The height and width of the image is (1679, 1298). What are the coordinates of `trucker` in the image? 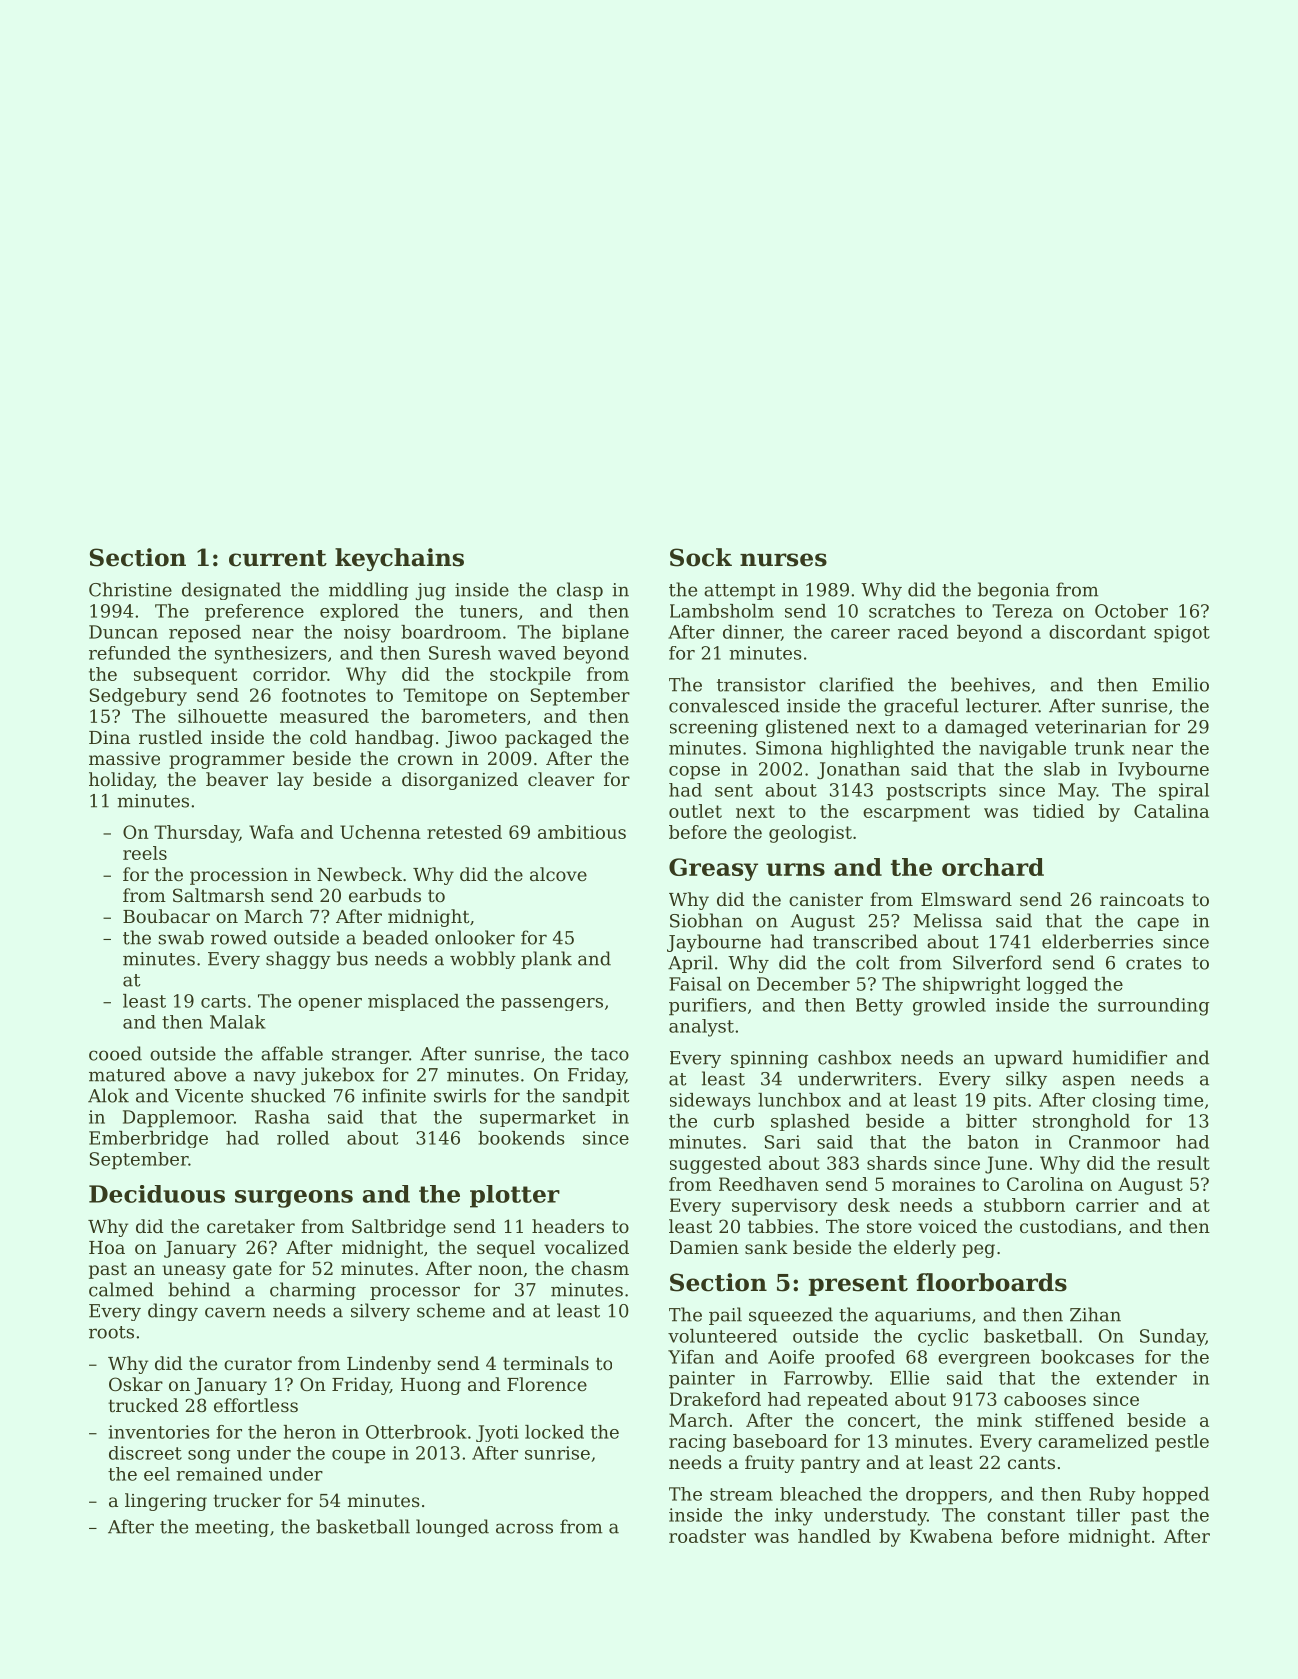 It's located at (247, 1500).
